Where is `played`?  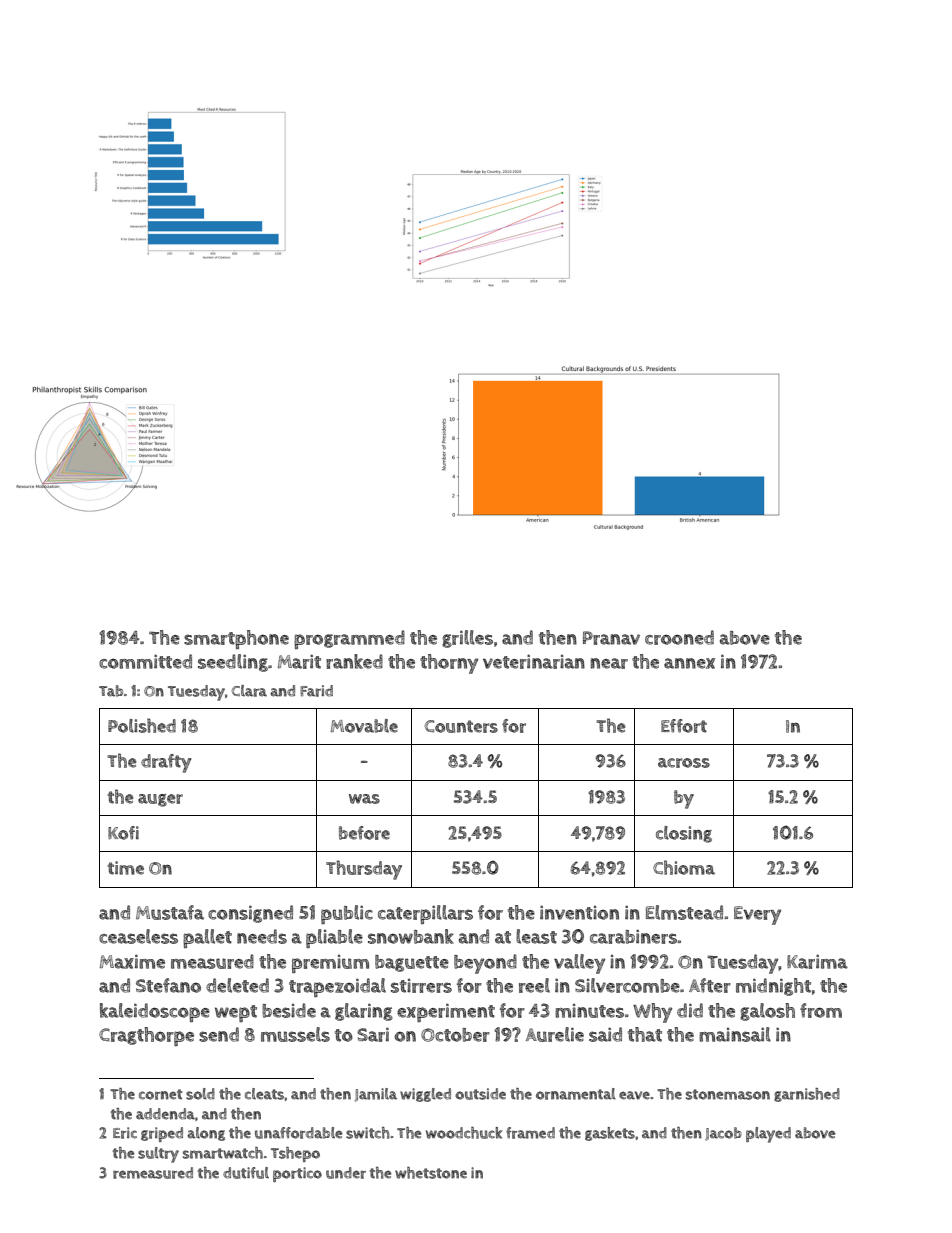 played is located at coordinates (768, 1135).
